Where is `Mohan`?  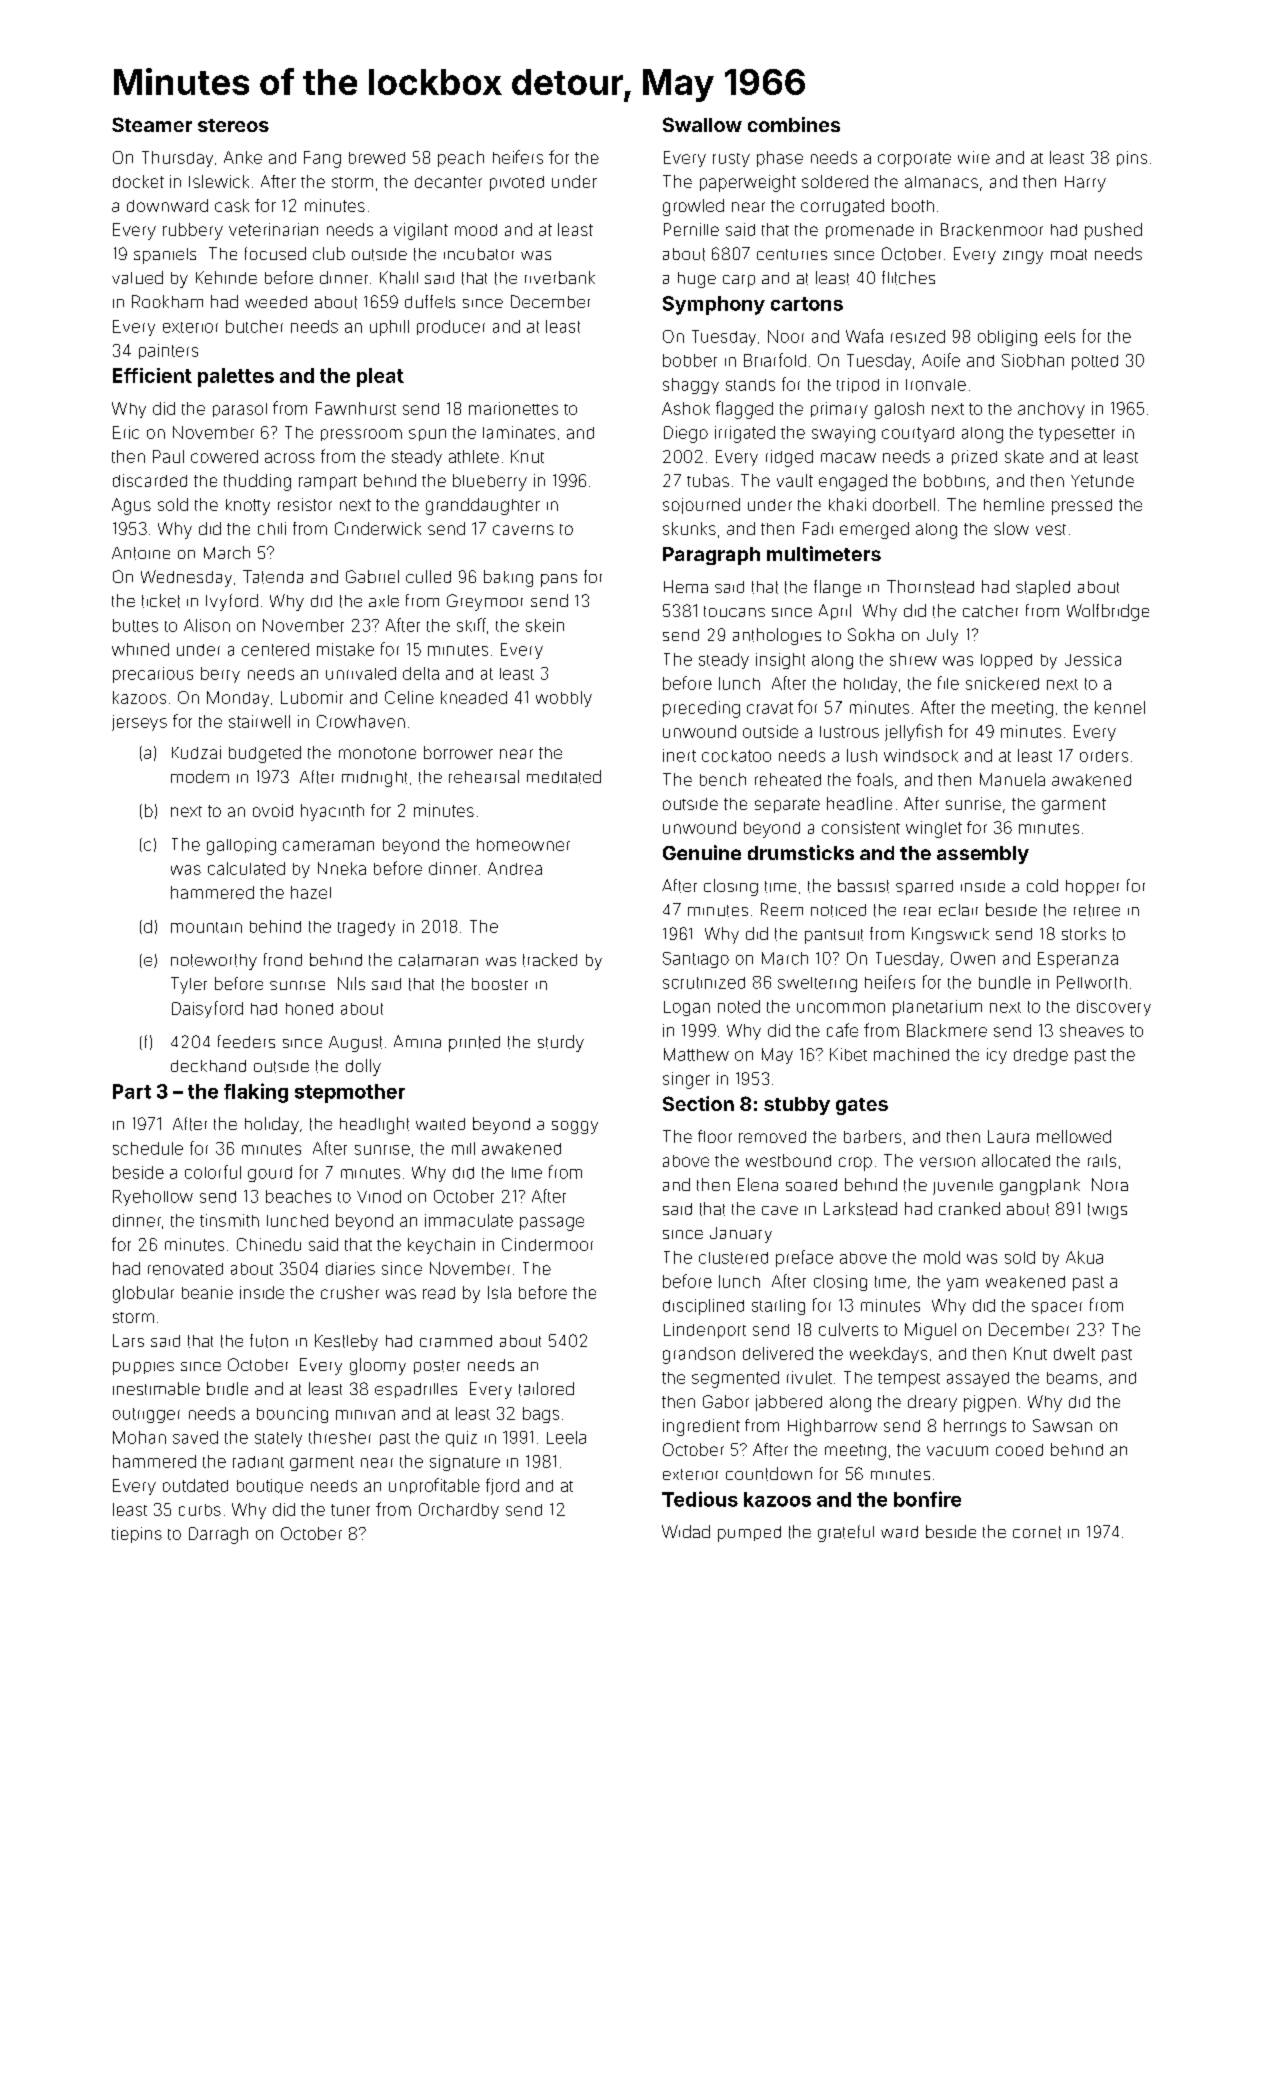
Mohan is located at coordinates (139, 1437).
